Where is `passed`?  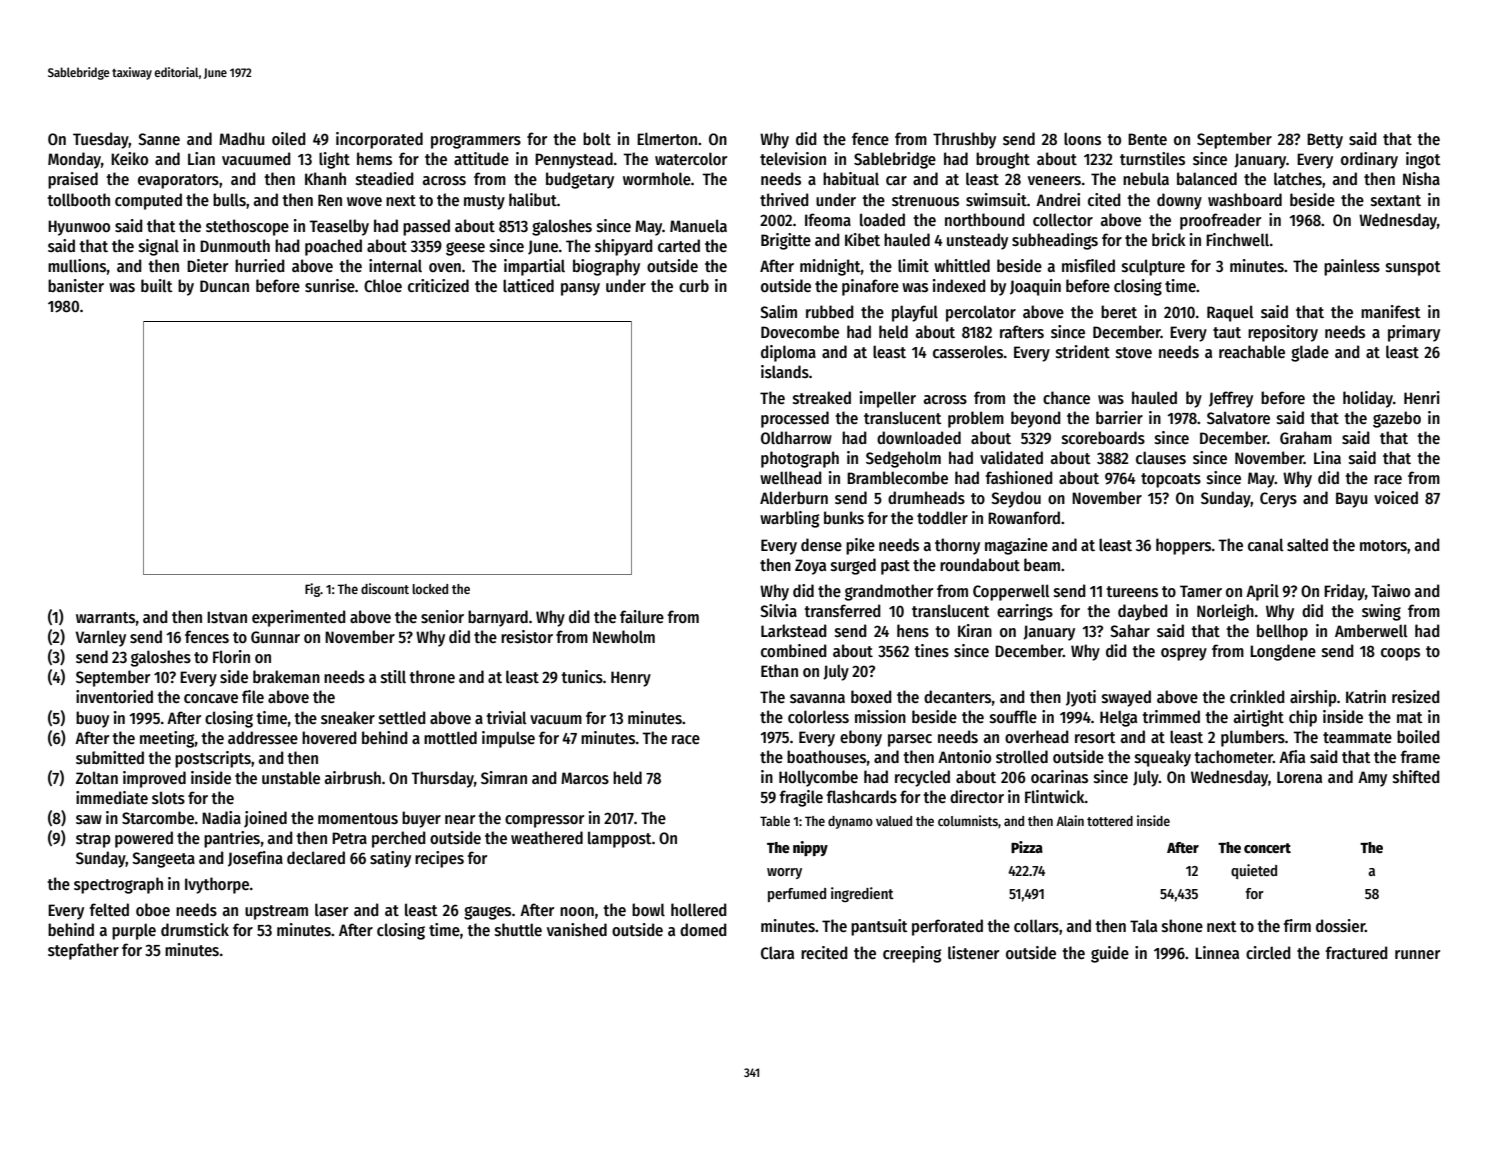
passed is located at coordinates (426, 227).
